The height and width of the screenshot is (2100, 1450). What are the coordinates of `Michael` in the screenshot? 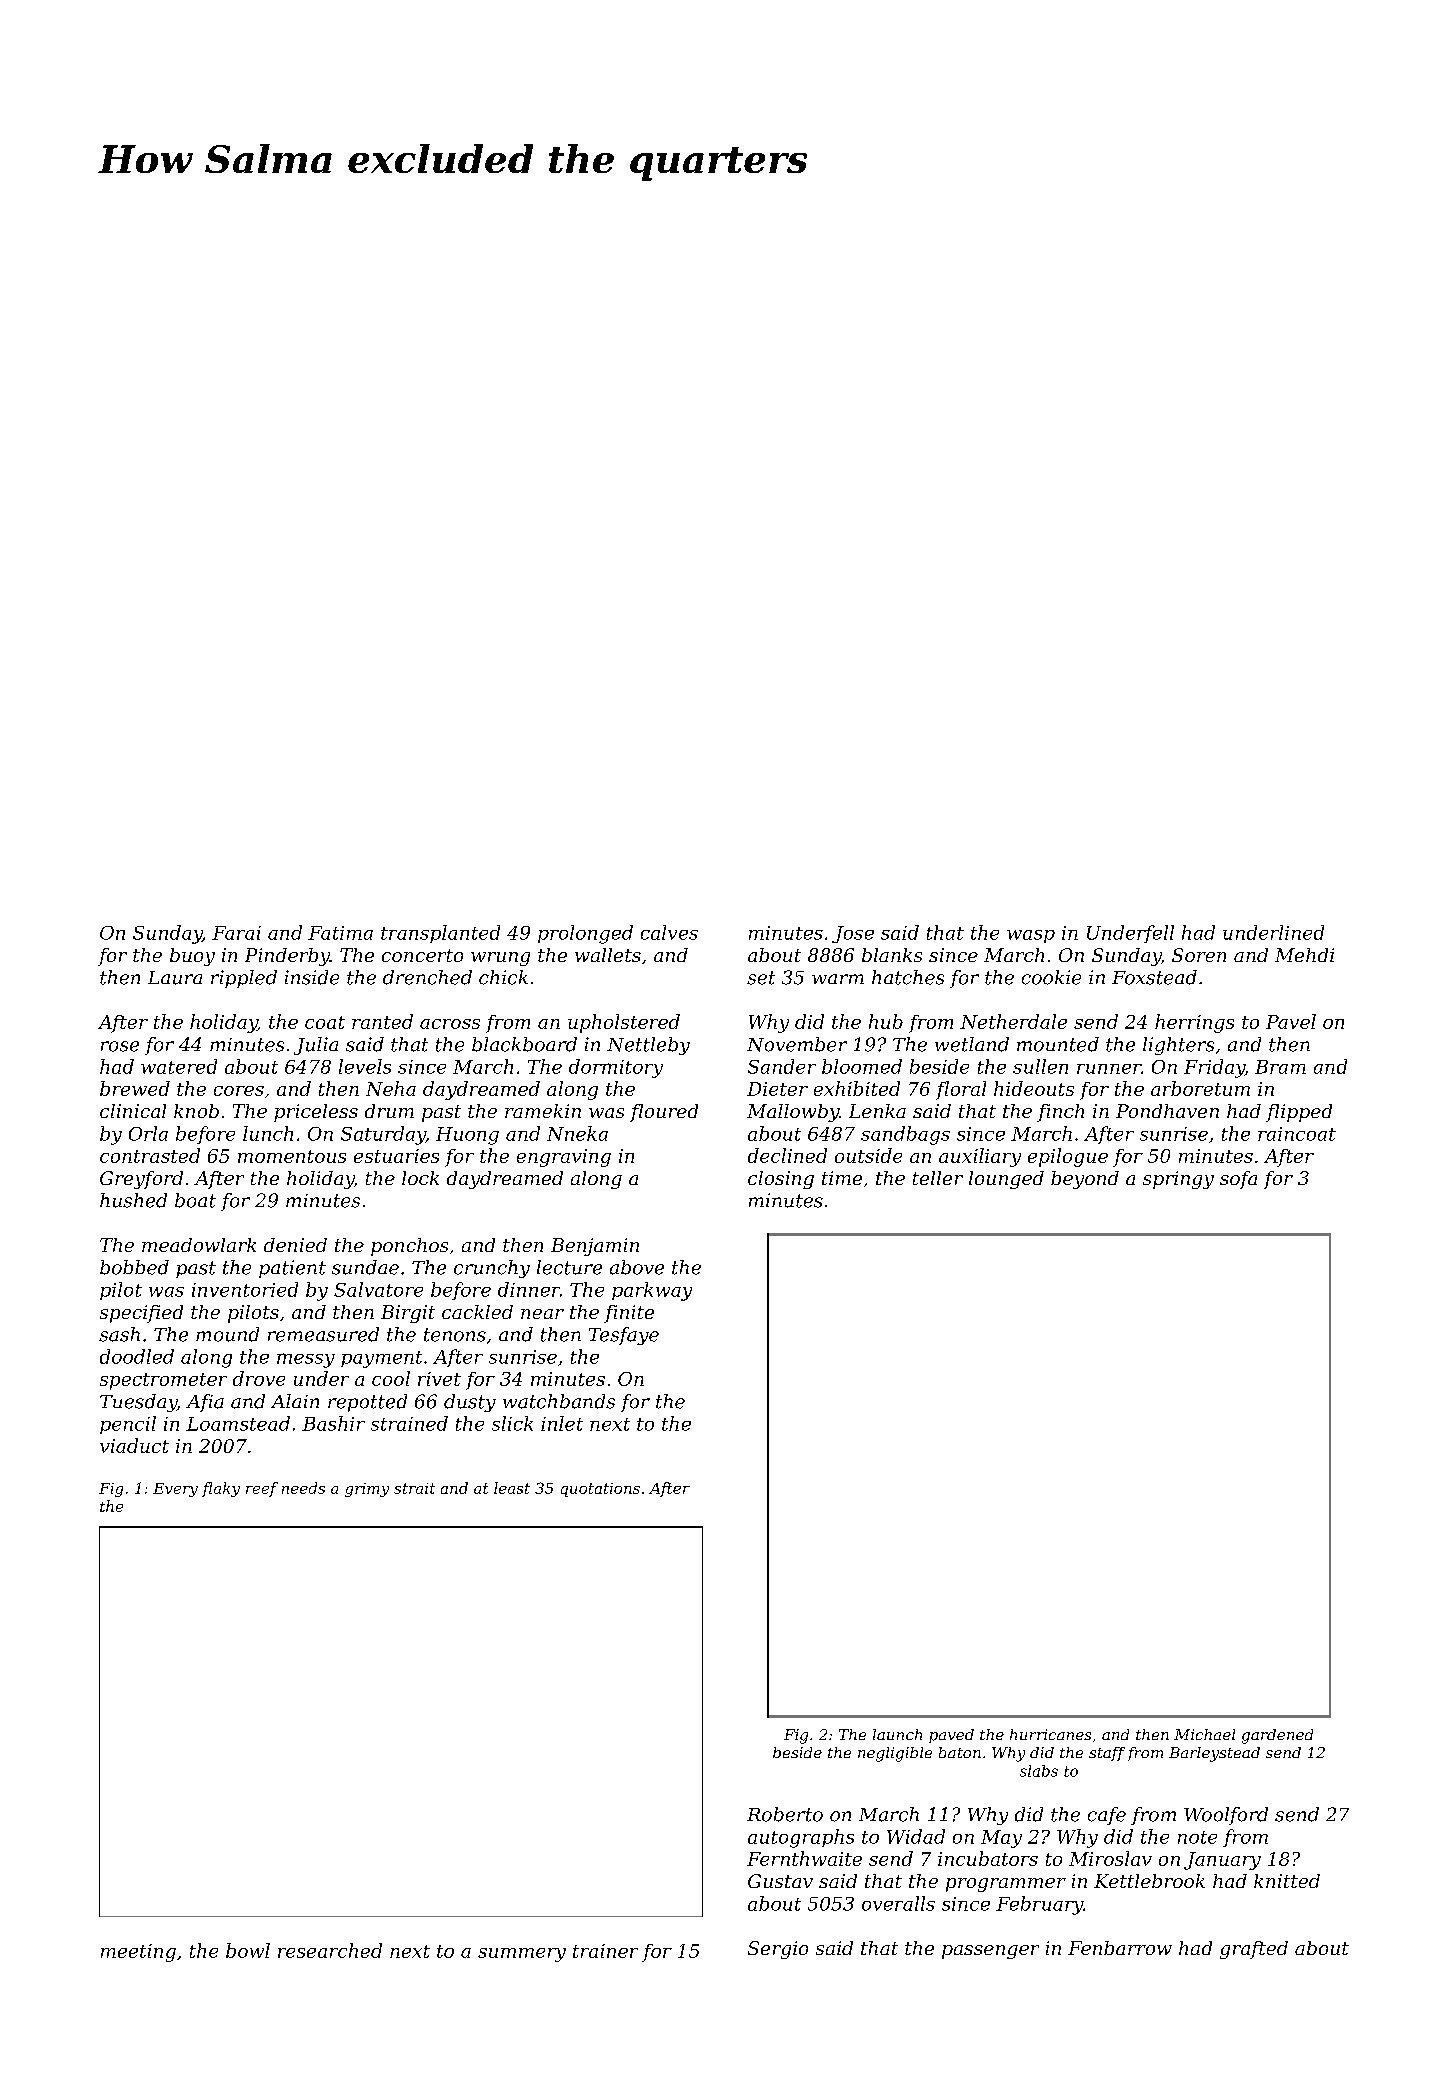 It's located at (1204, 1734).
